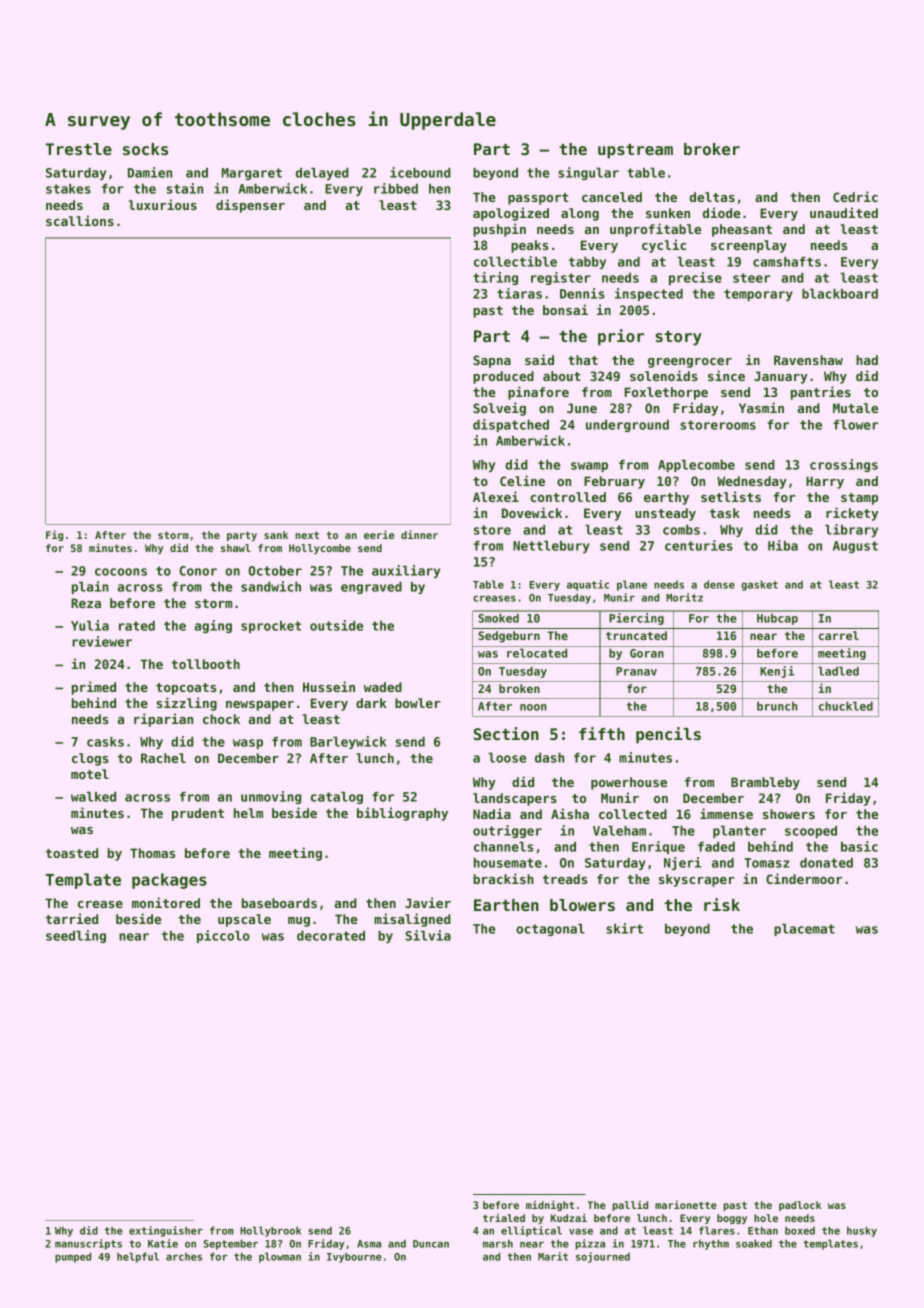  Describe the element at coordinates (371, 588) in the page. I see `engraved` at that location.
